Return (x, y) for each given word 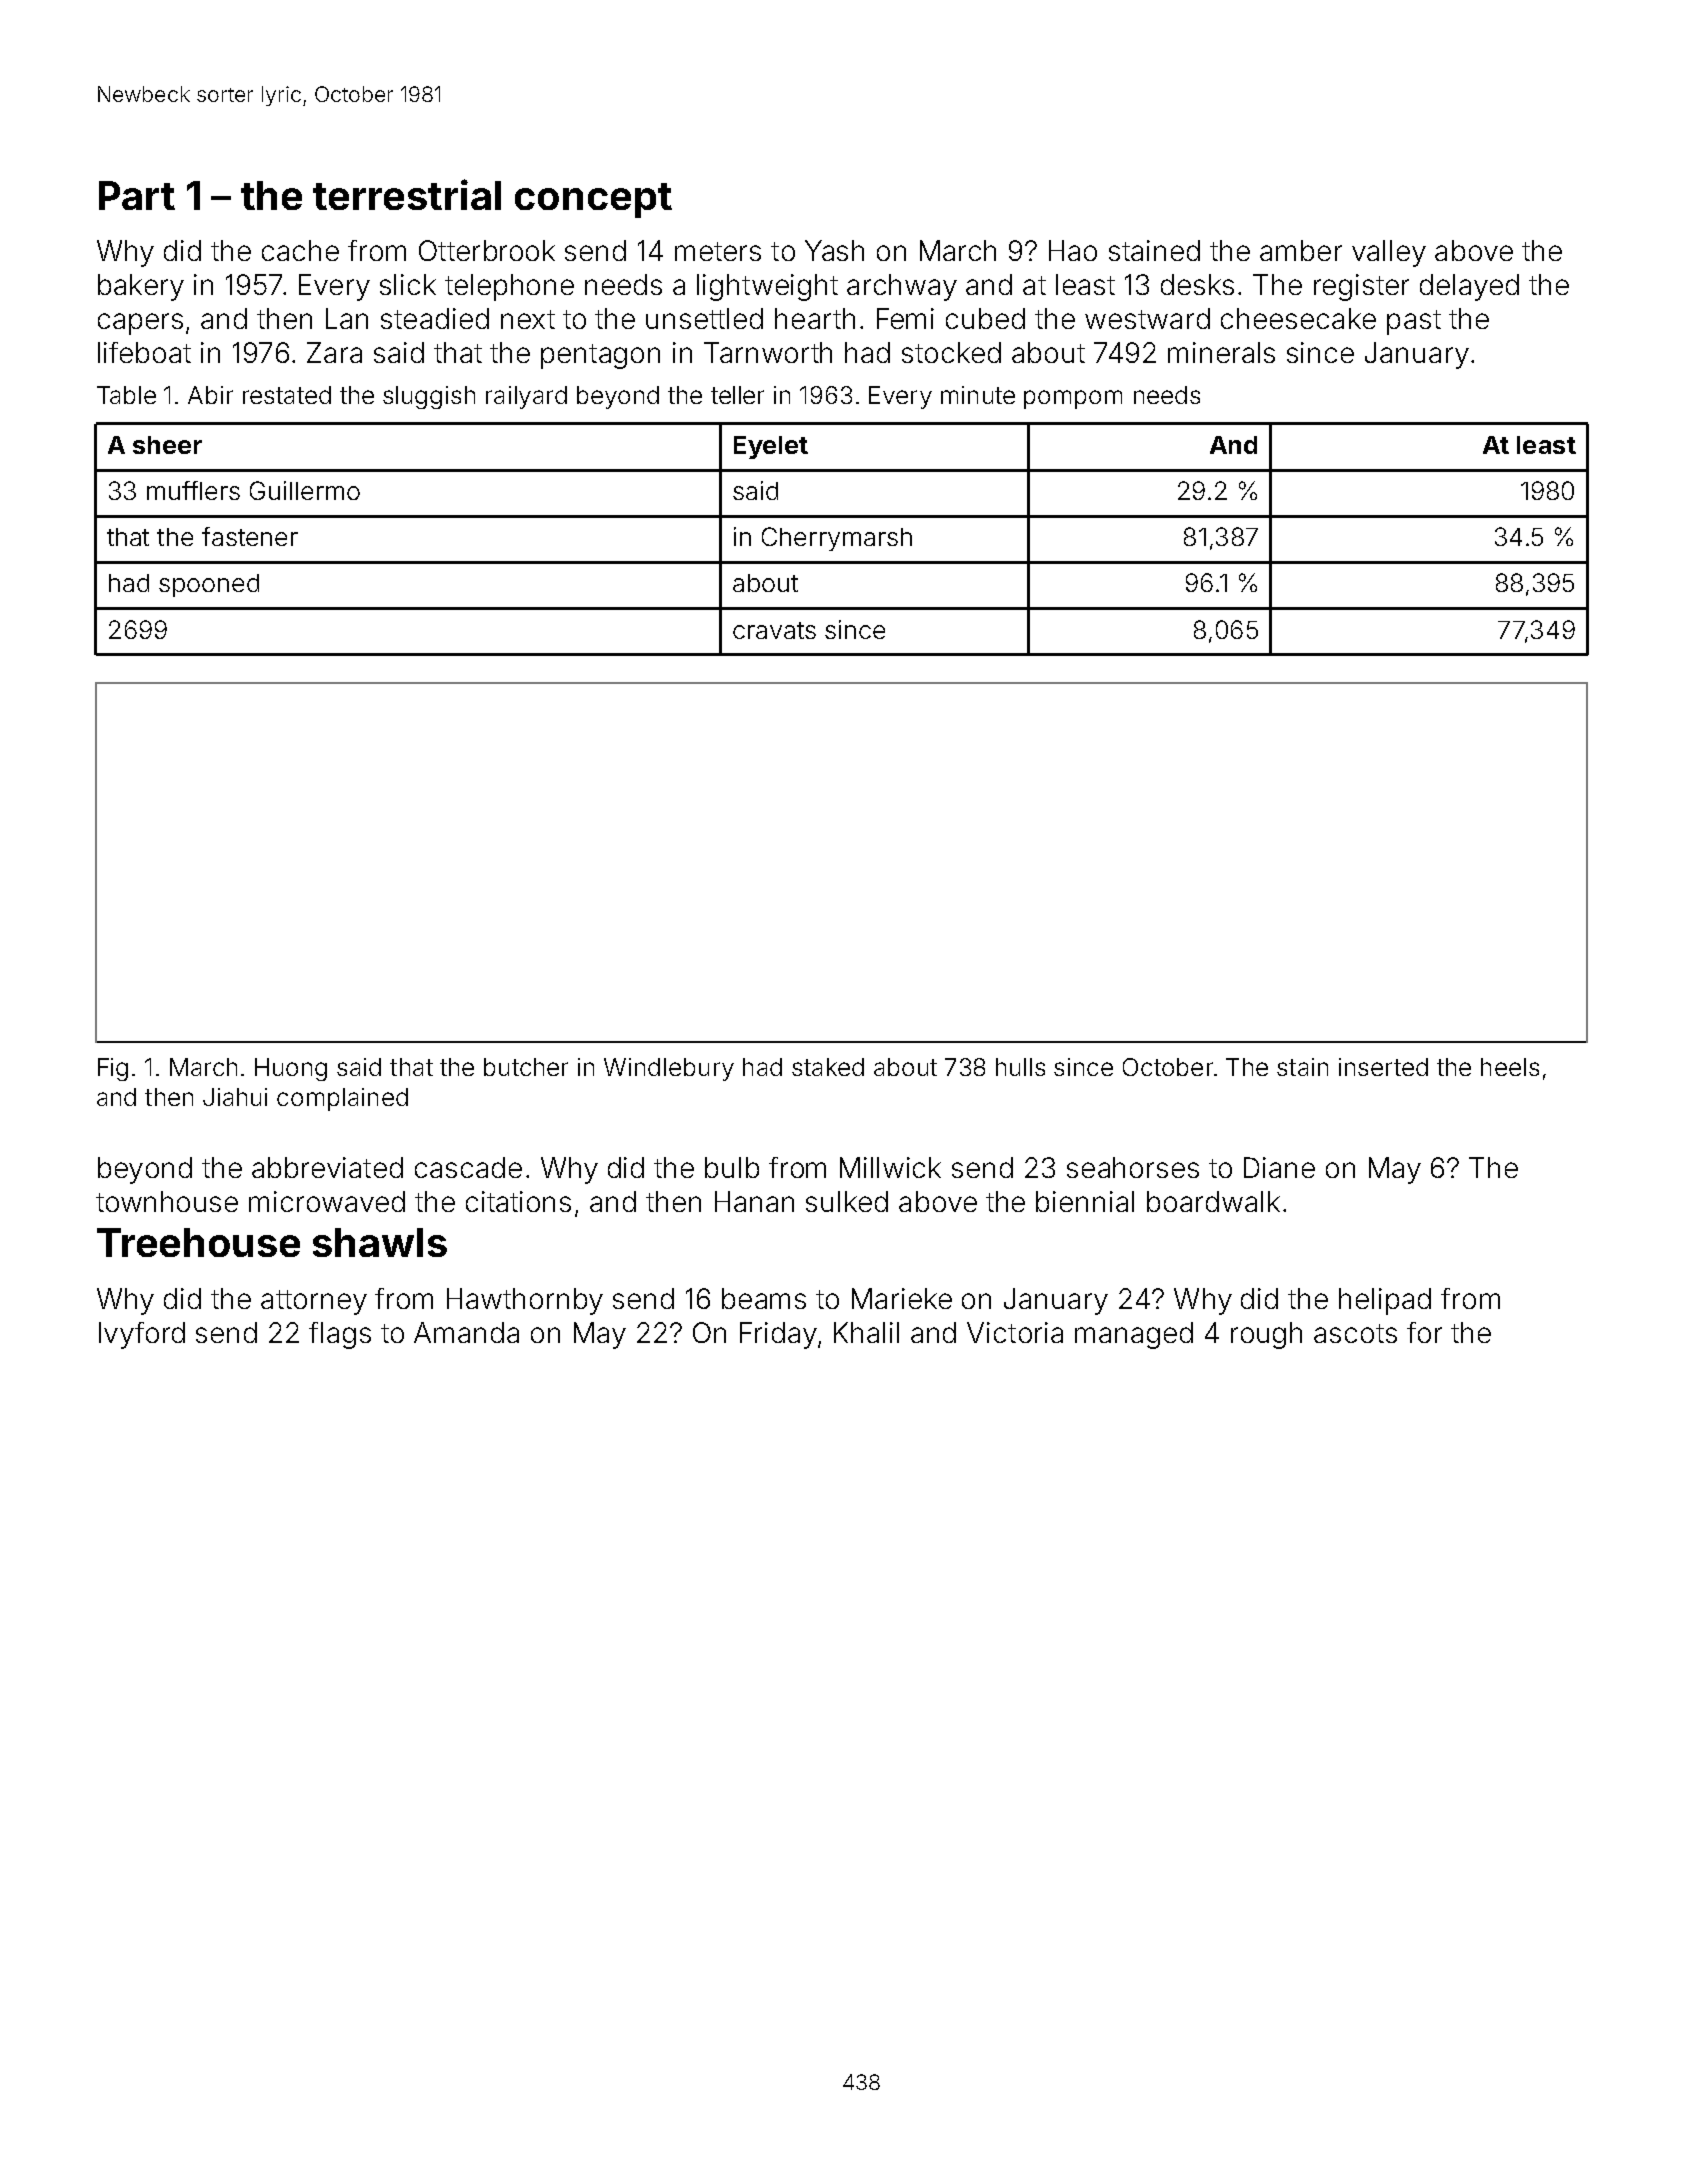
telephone (509, 287)
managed (1134, 1335)
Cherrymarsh (837, 539)
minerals (1221, 352)
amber (1301, 250)
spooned (209, 585)
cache (300, 250)
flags (340, 1335)
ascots (1355, 1333)
